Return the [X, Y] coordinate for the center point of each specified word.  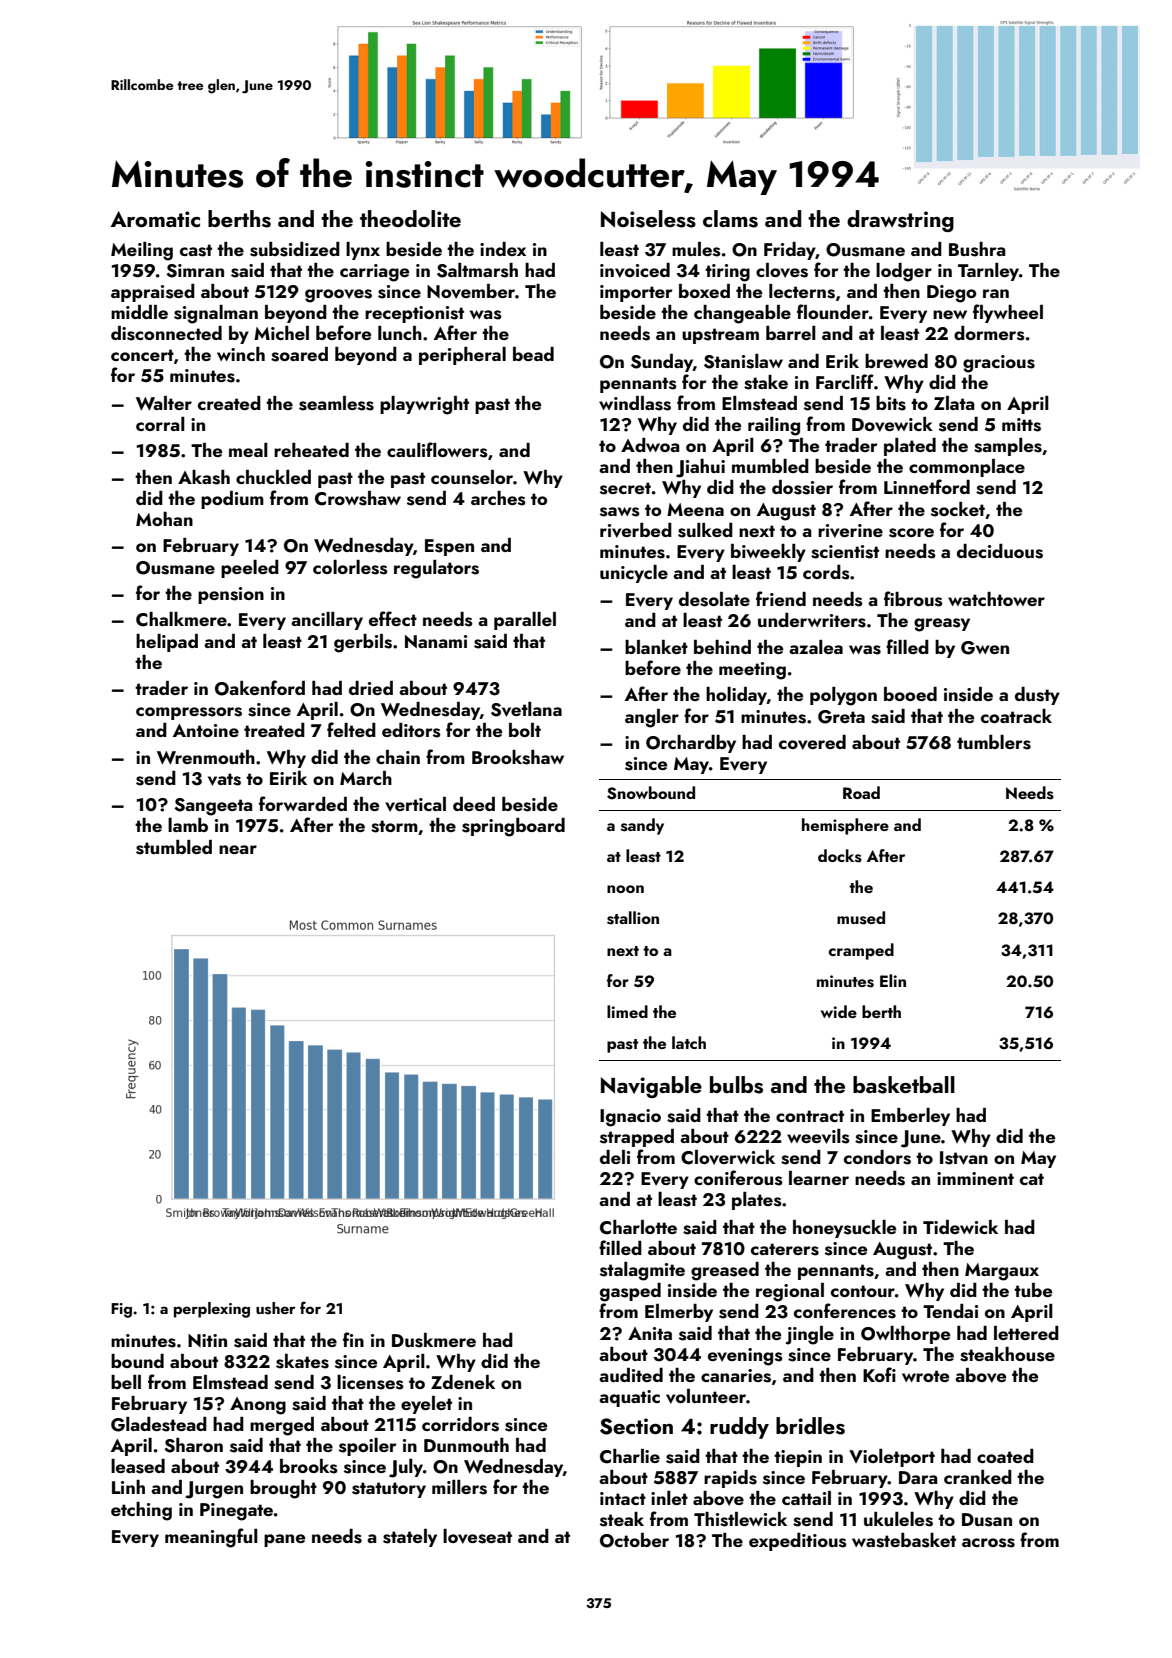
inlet [669, 1498]
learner [819, 1178]
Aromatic [155, 219]
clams [730, 219]
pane [284, 1540]
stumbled [174, 847]
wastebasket [904, 1540]
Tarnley [988, 272]
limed [627, 1011]
